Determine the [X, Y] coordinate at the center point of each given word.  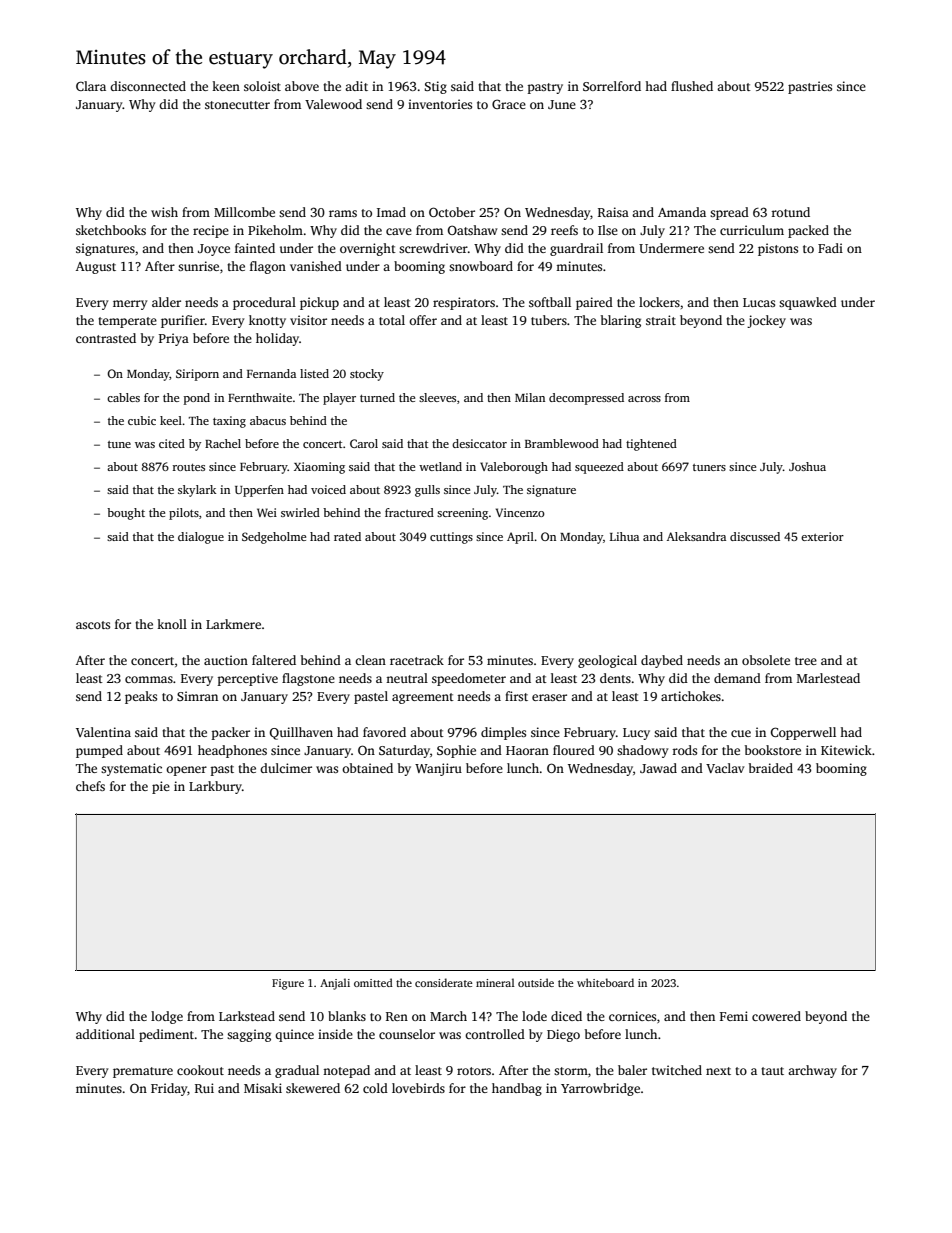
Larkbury [215, 787]
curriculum [752, 230]
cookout [200, 1070]
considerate [444, 982]
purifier [183, 321]
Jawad [658, 768]
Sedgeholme [274, 538]
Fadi [830, 248]
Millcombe [244, 212]
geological [607, 661]
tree [806, 661]
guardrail [576, 249]
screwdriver [433, 248]
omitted [373, 982]
